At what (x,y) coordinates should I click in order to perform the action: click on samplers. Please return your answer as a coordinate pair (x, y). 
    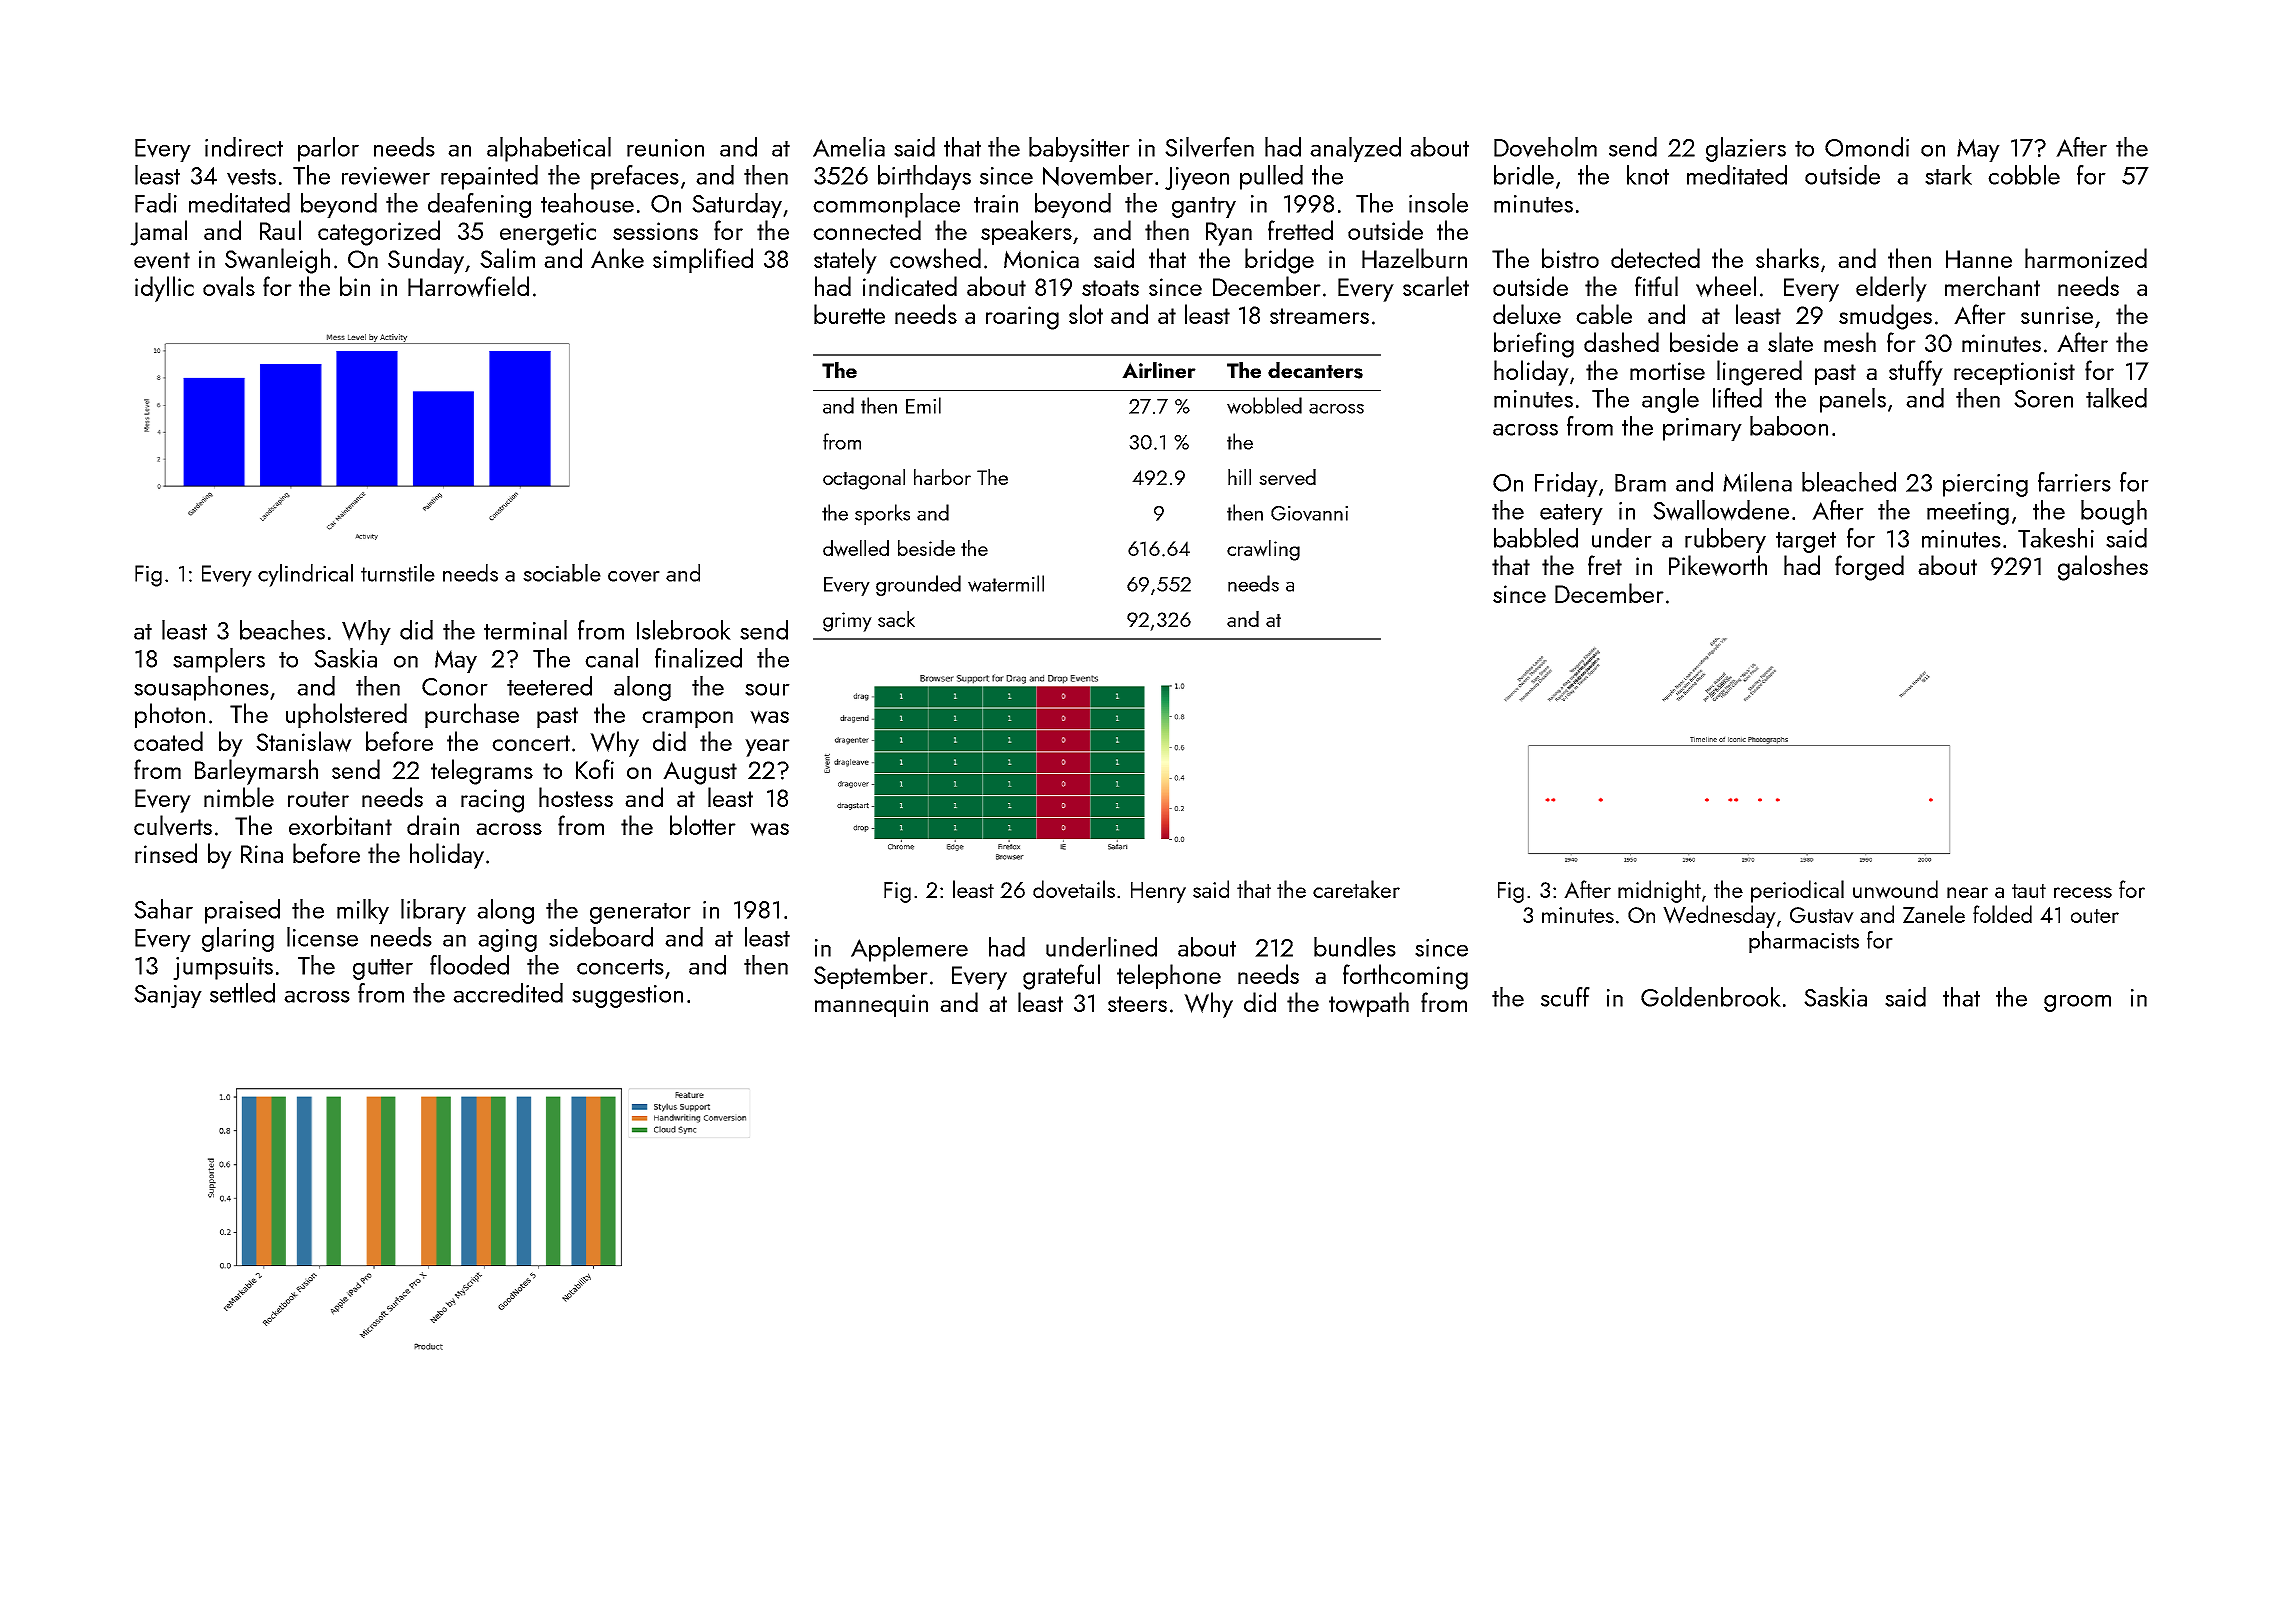
    Looking at the image, I should click on (219, 660).
